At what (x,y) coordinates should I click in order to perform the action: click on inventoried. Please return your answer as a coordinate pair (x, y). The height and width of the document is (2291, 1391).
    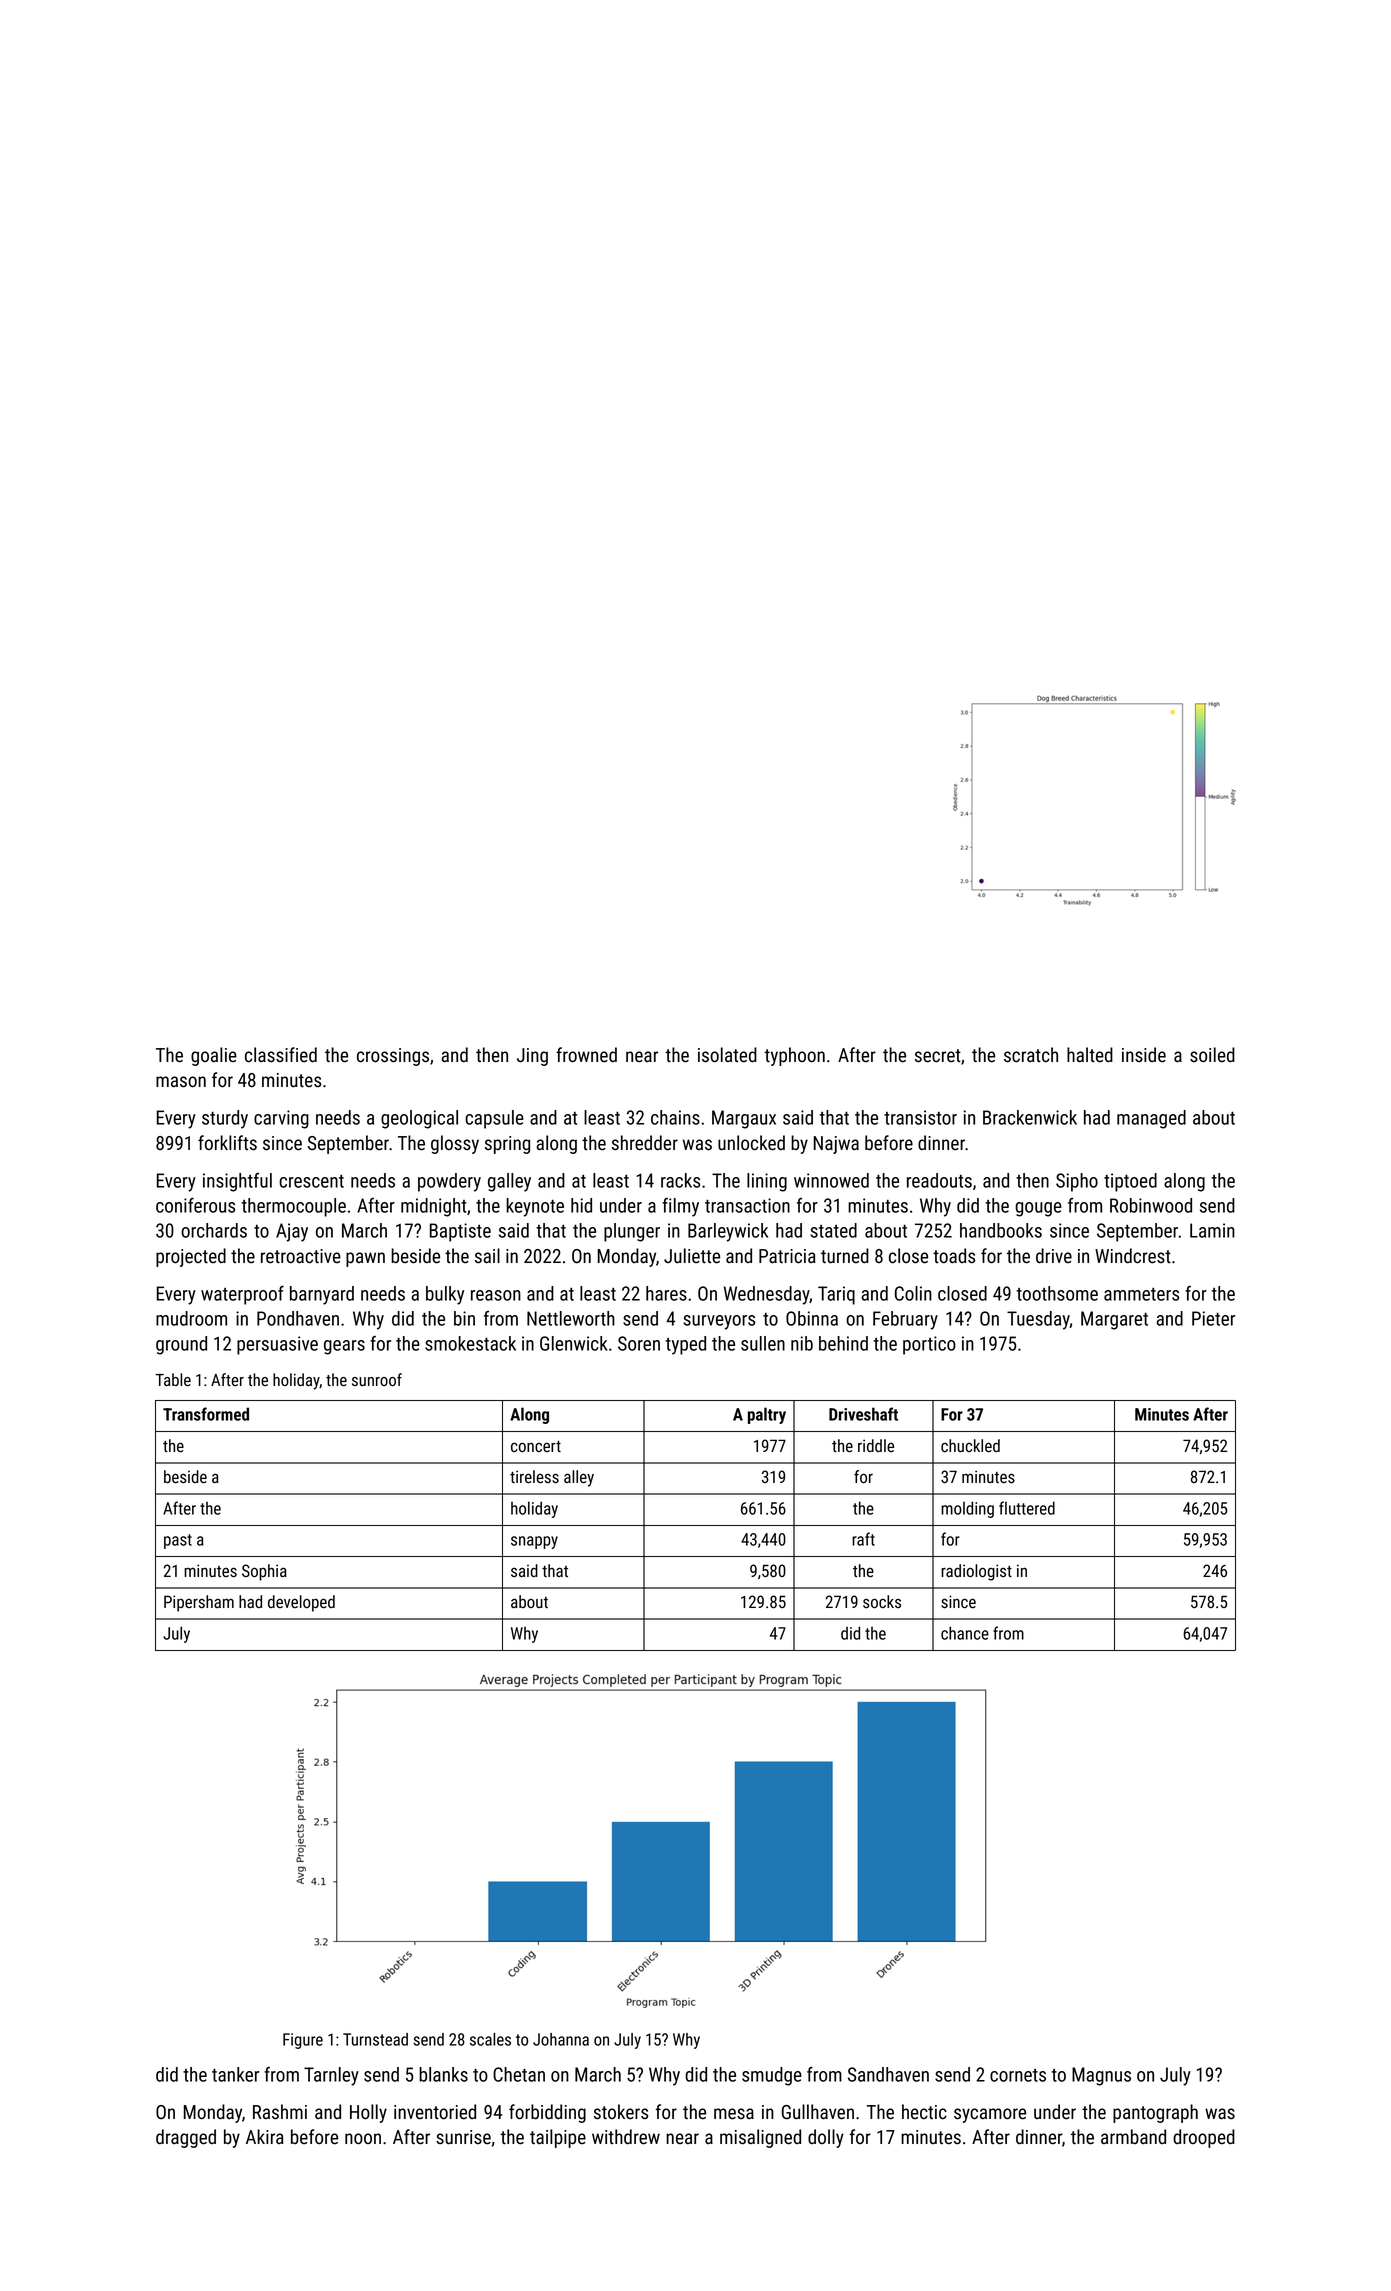
    Looking at the image, I should click on (435, 2112).
